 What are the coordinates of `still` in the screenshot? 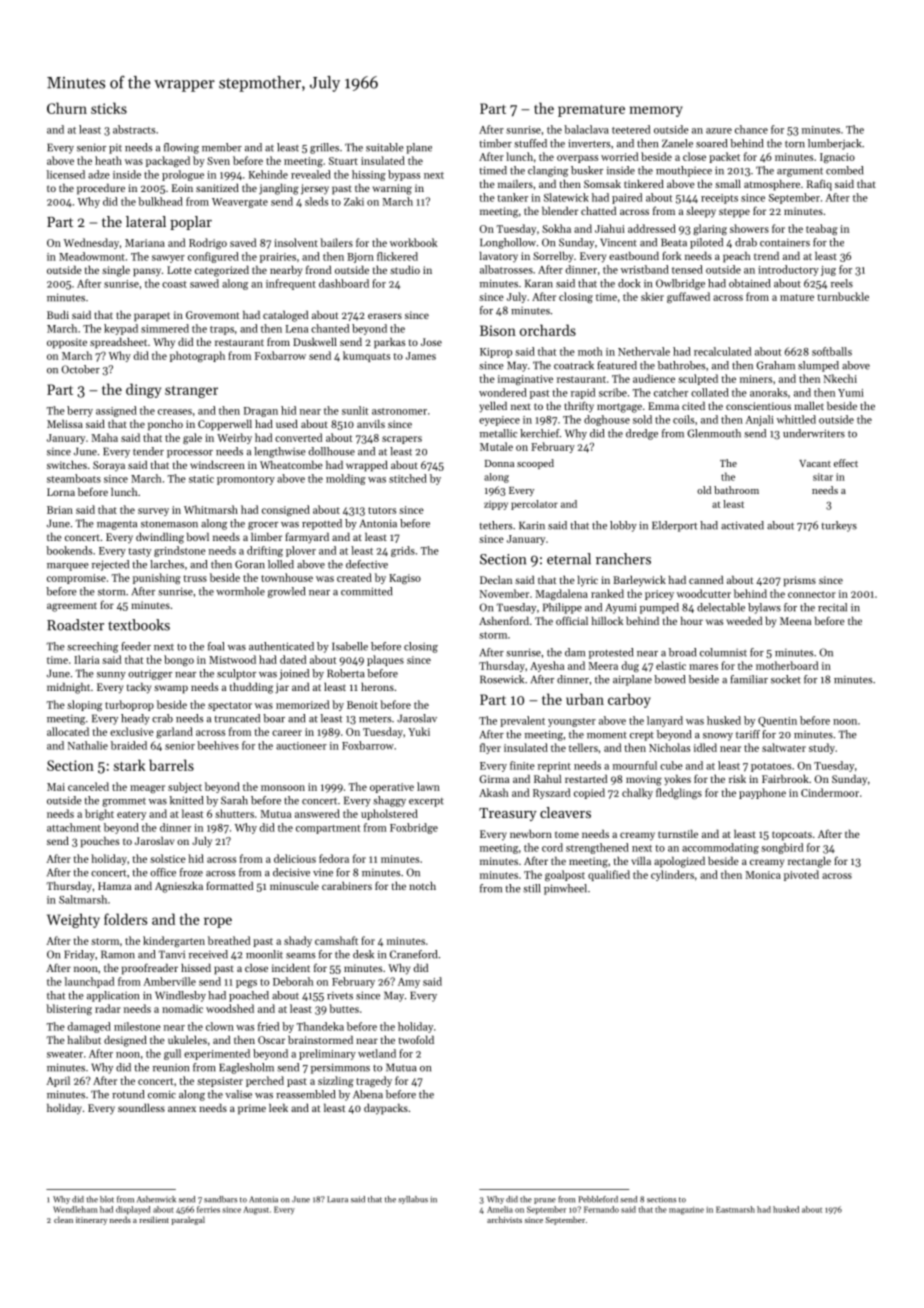 It's located at (531, 888).
